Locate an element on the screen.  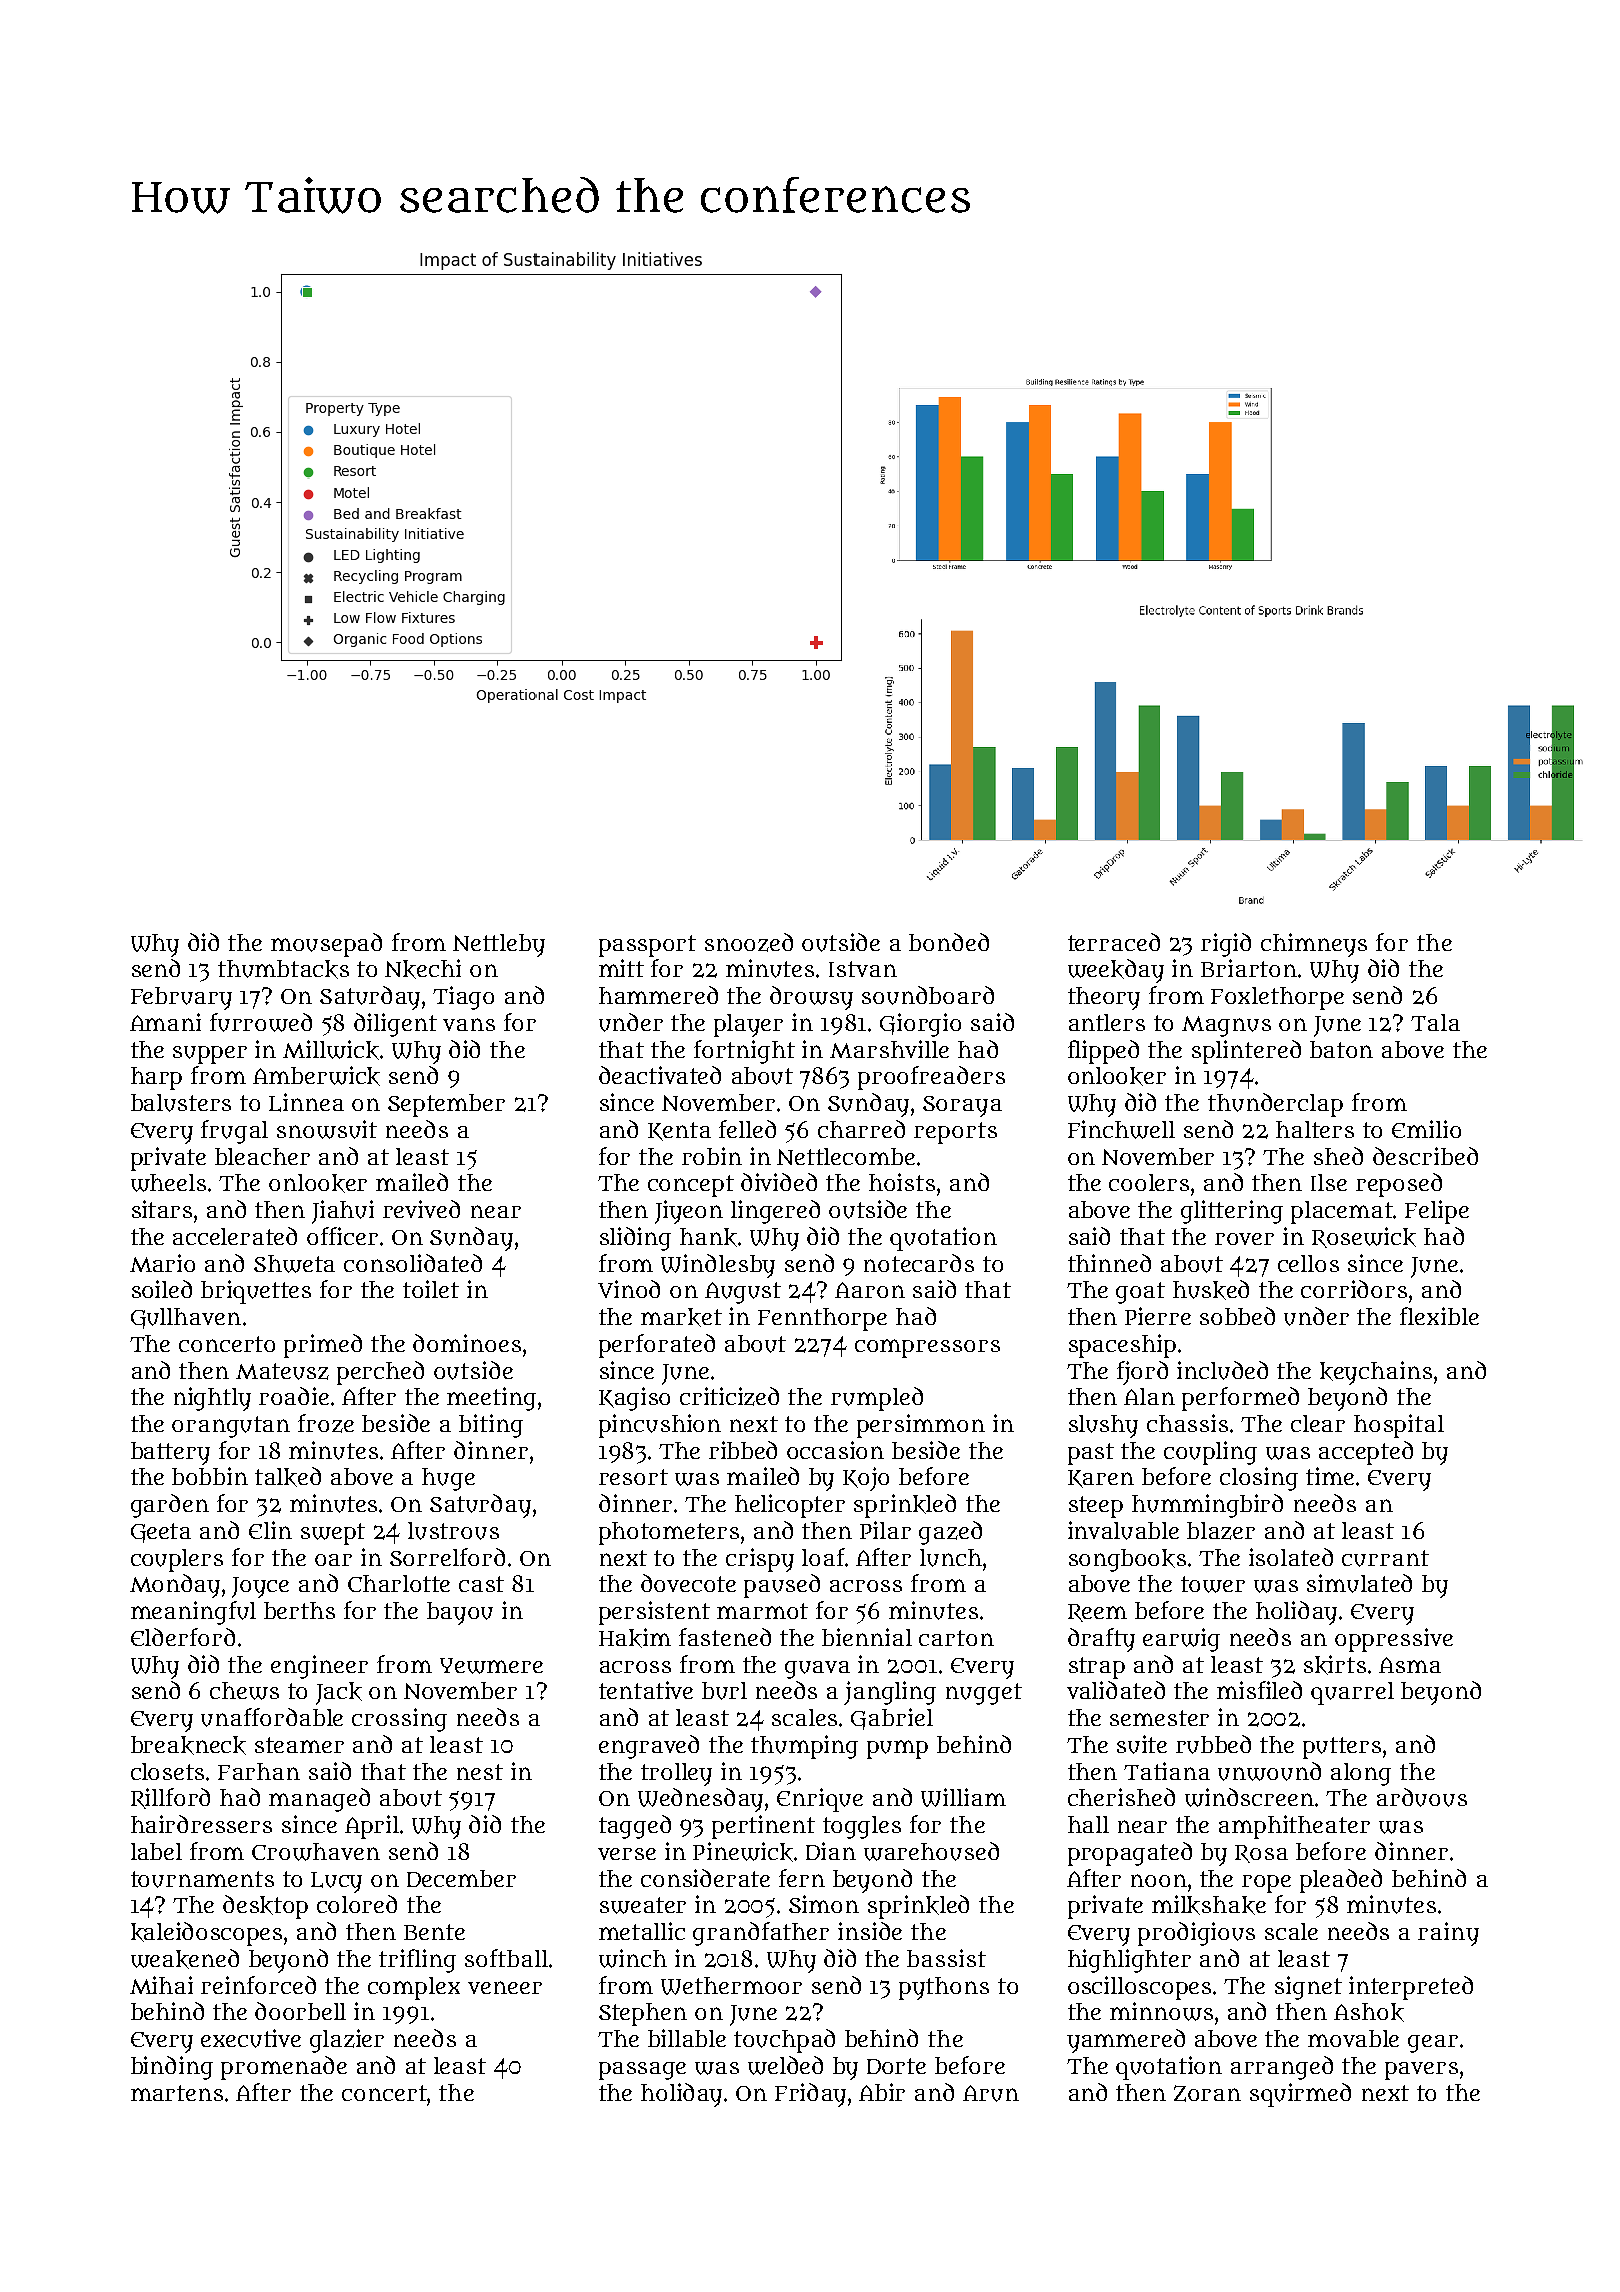
rainy is located at coordinates (1448, 1934).
